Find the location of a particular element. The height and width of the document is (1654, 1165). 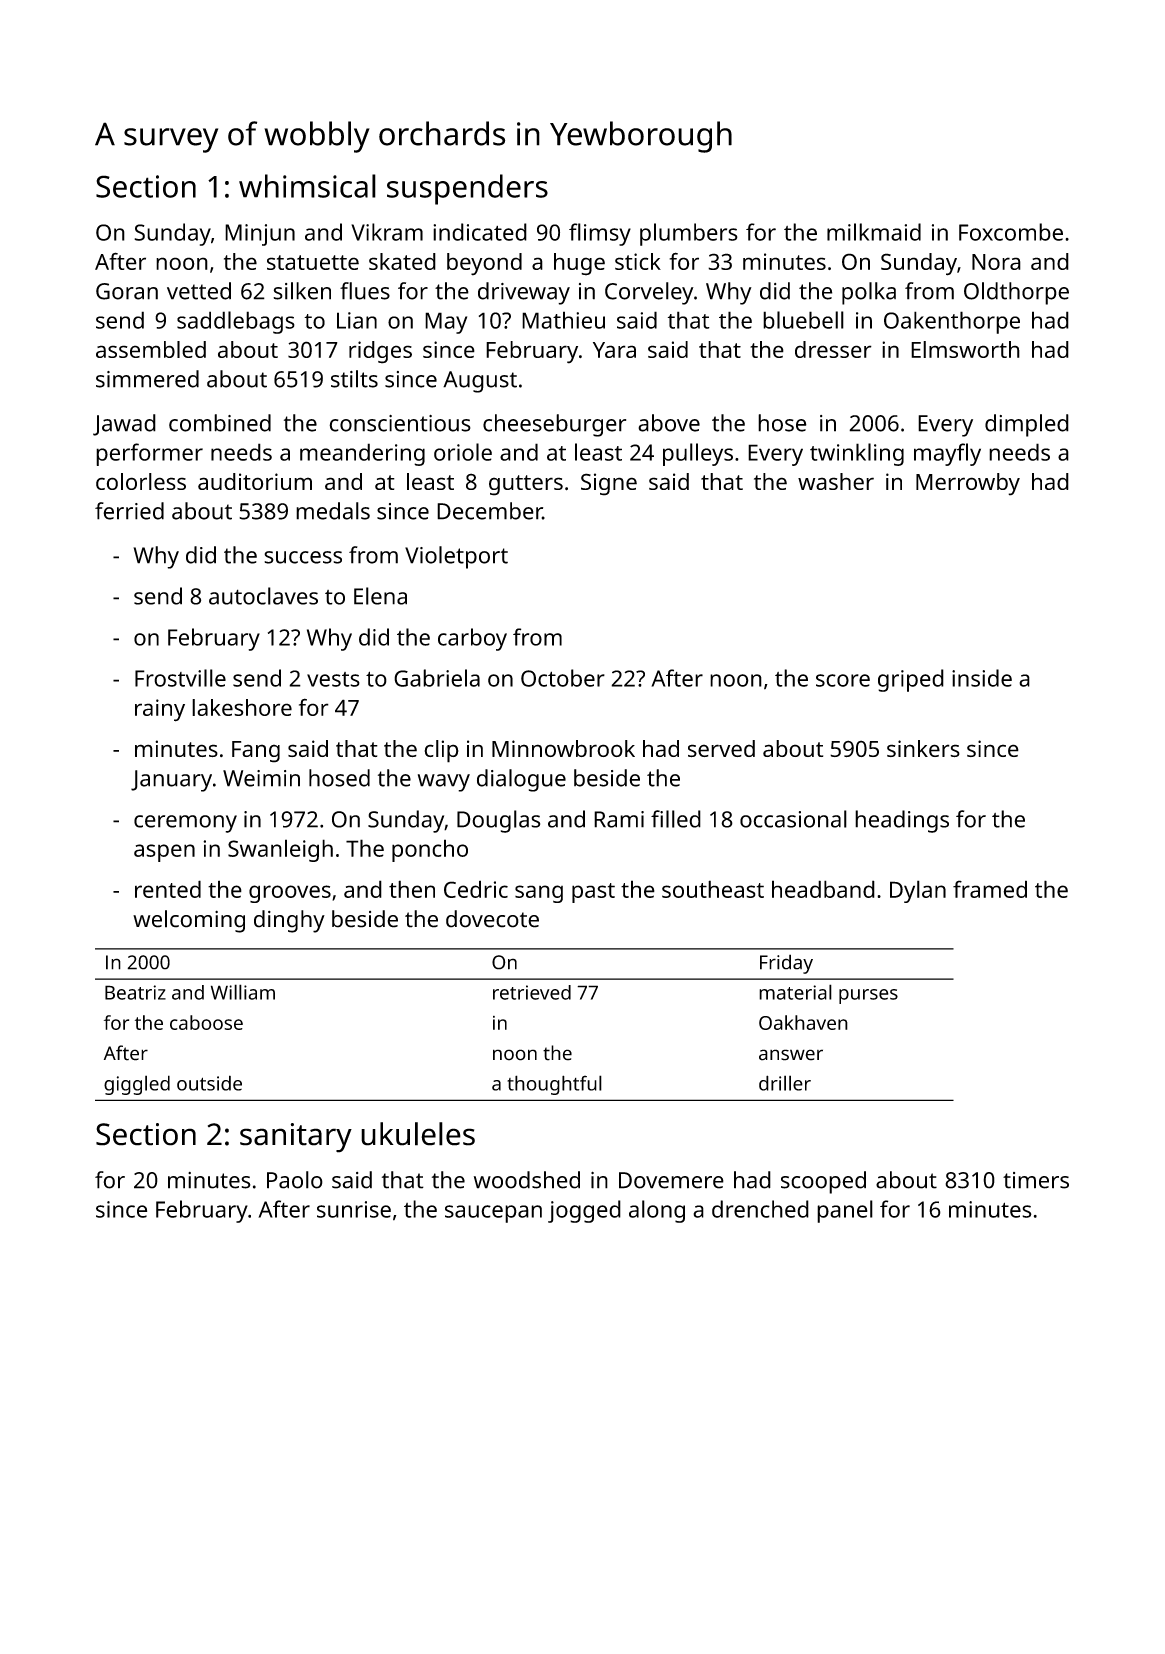

October is located at coordinates (563, 678).
